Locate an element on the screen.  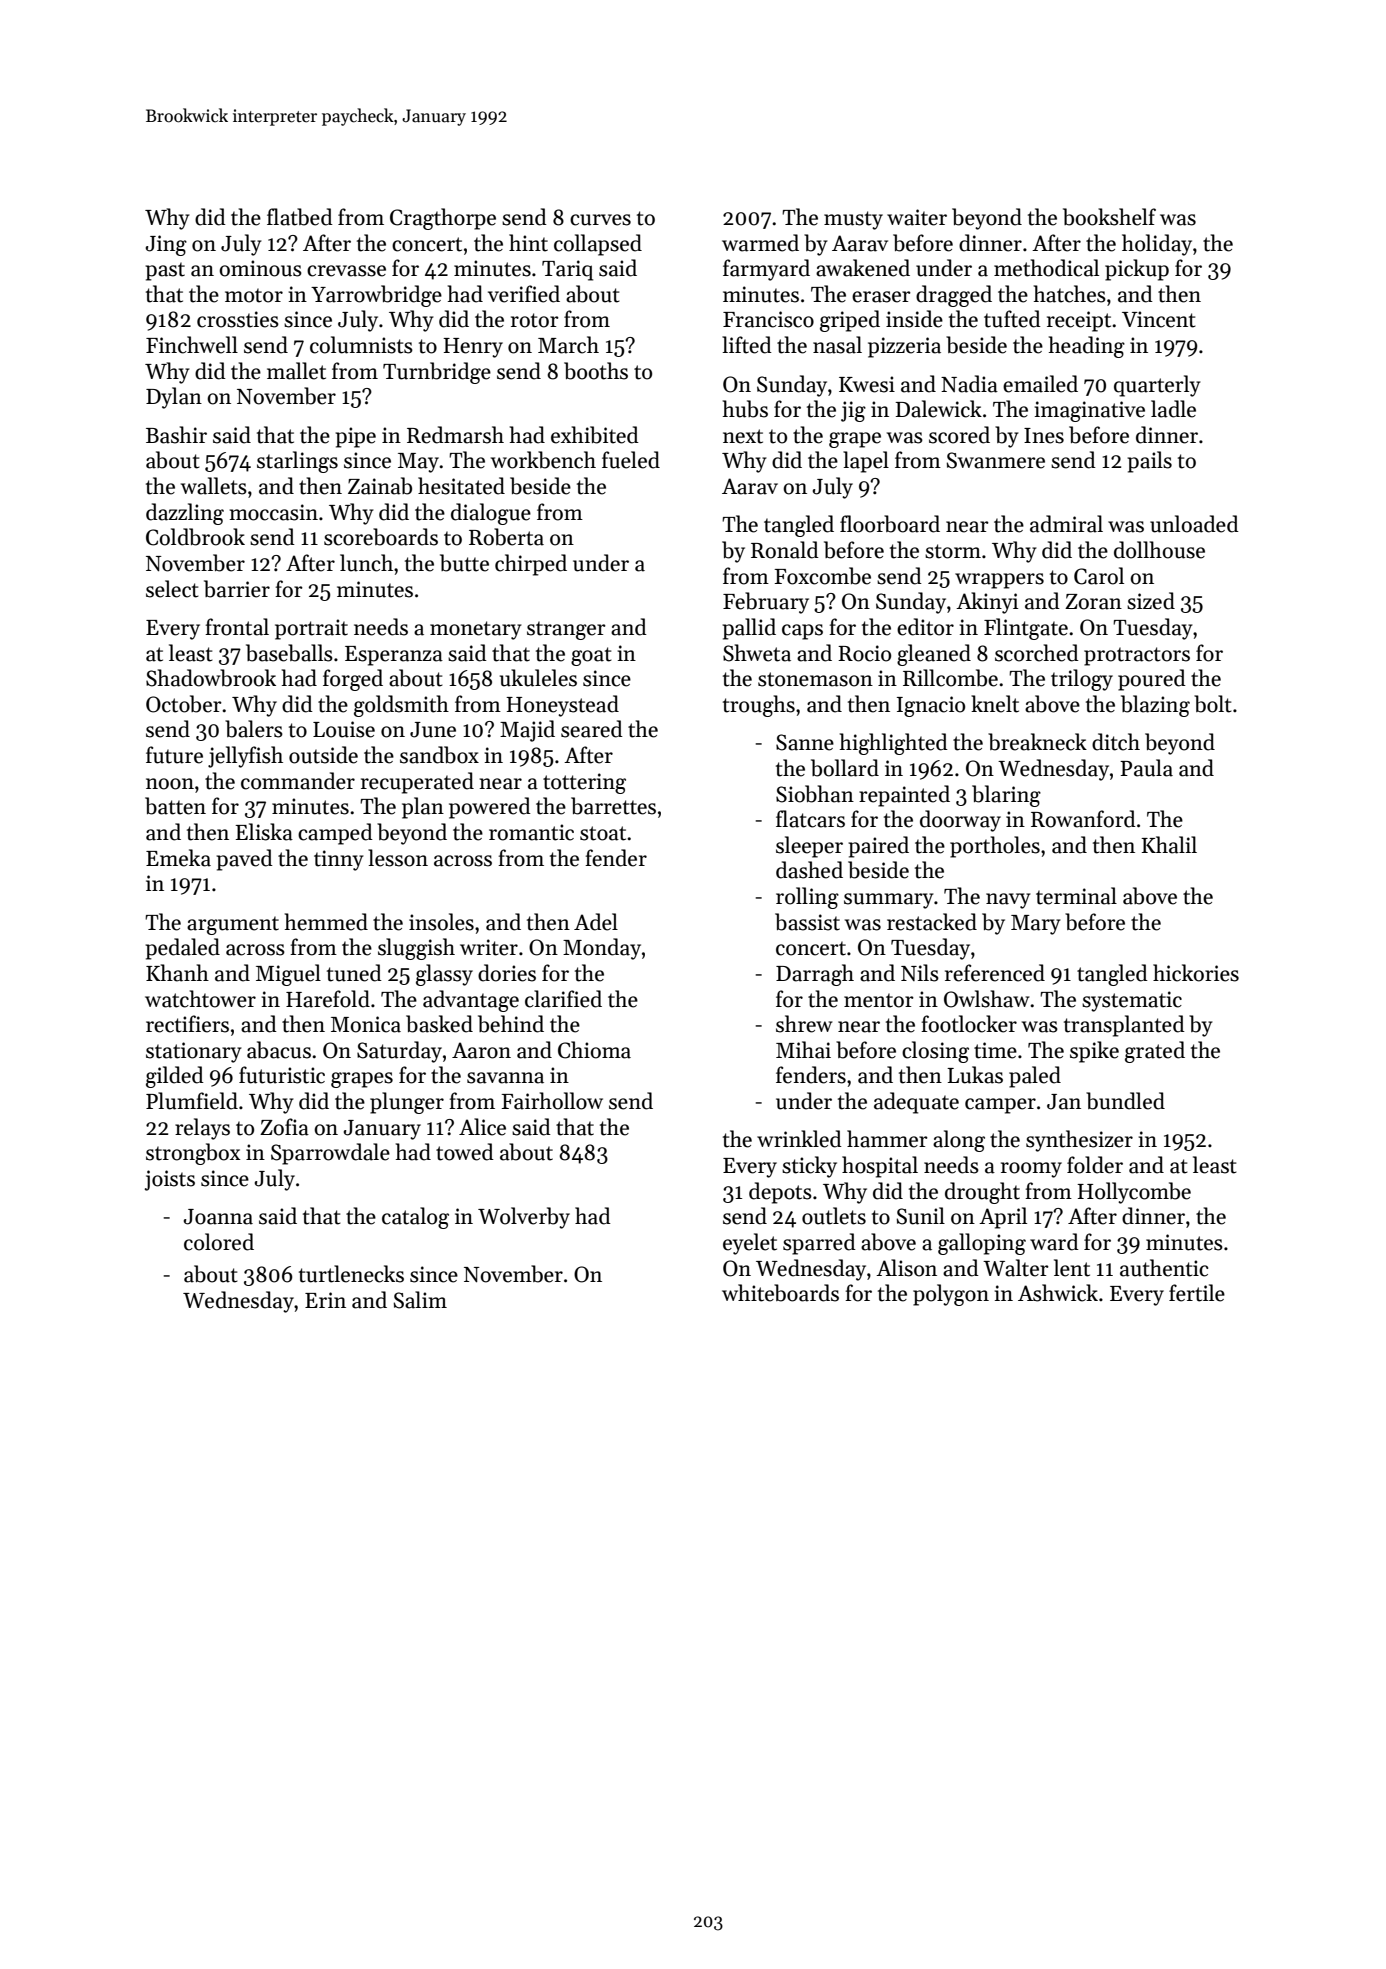
lunch is located at coordinates (366, 563).
